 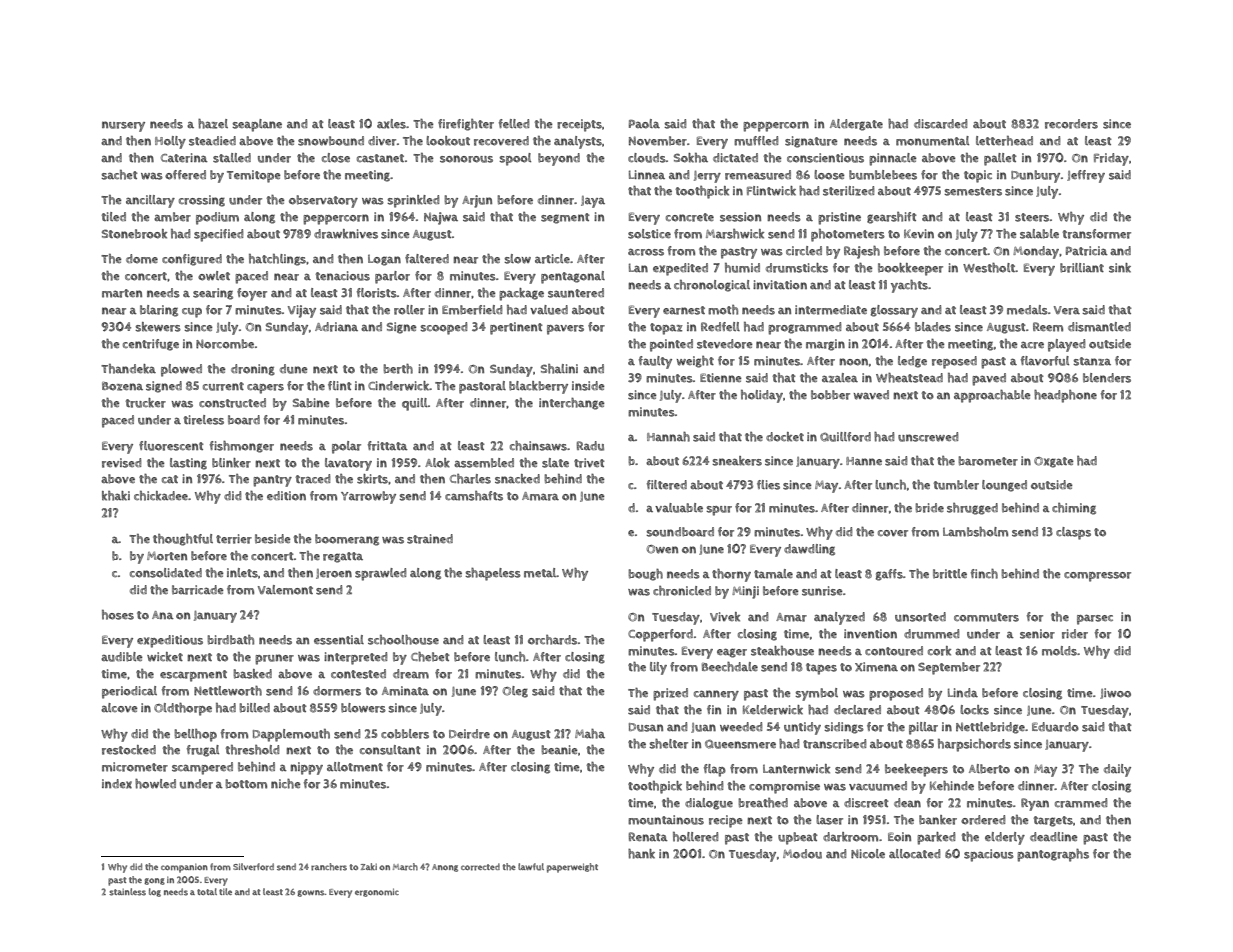 What do you see at coordinates (347, 540) in the screenshot?
I see `boomerang` at bounding box center [347, 540].
